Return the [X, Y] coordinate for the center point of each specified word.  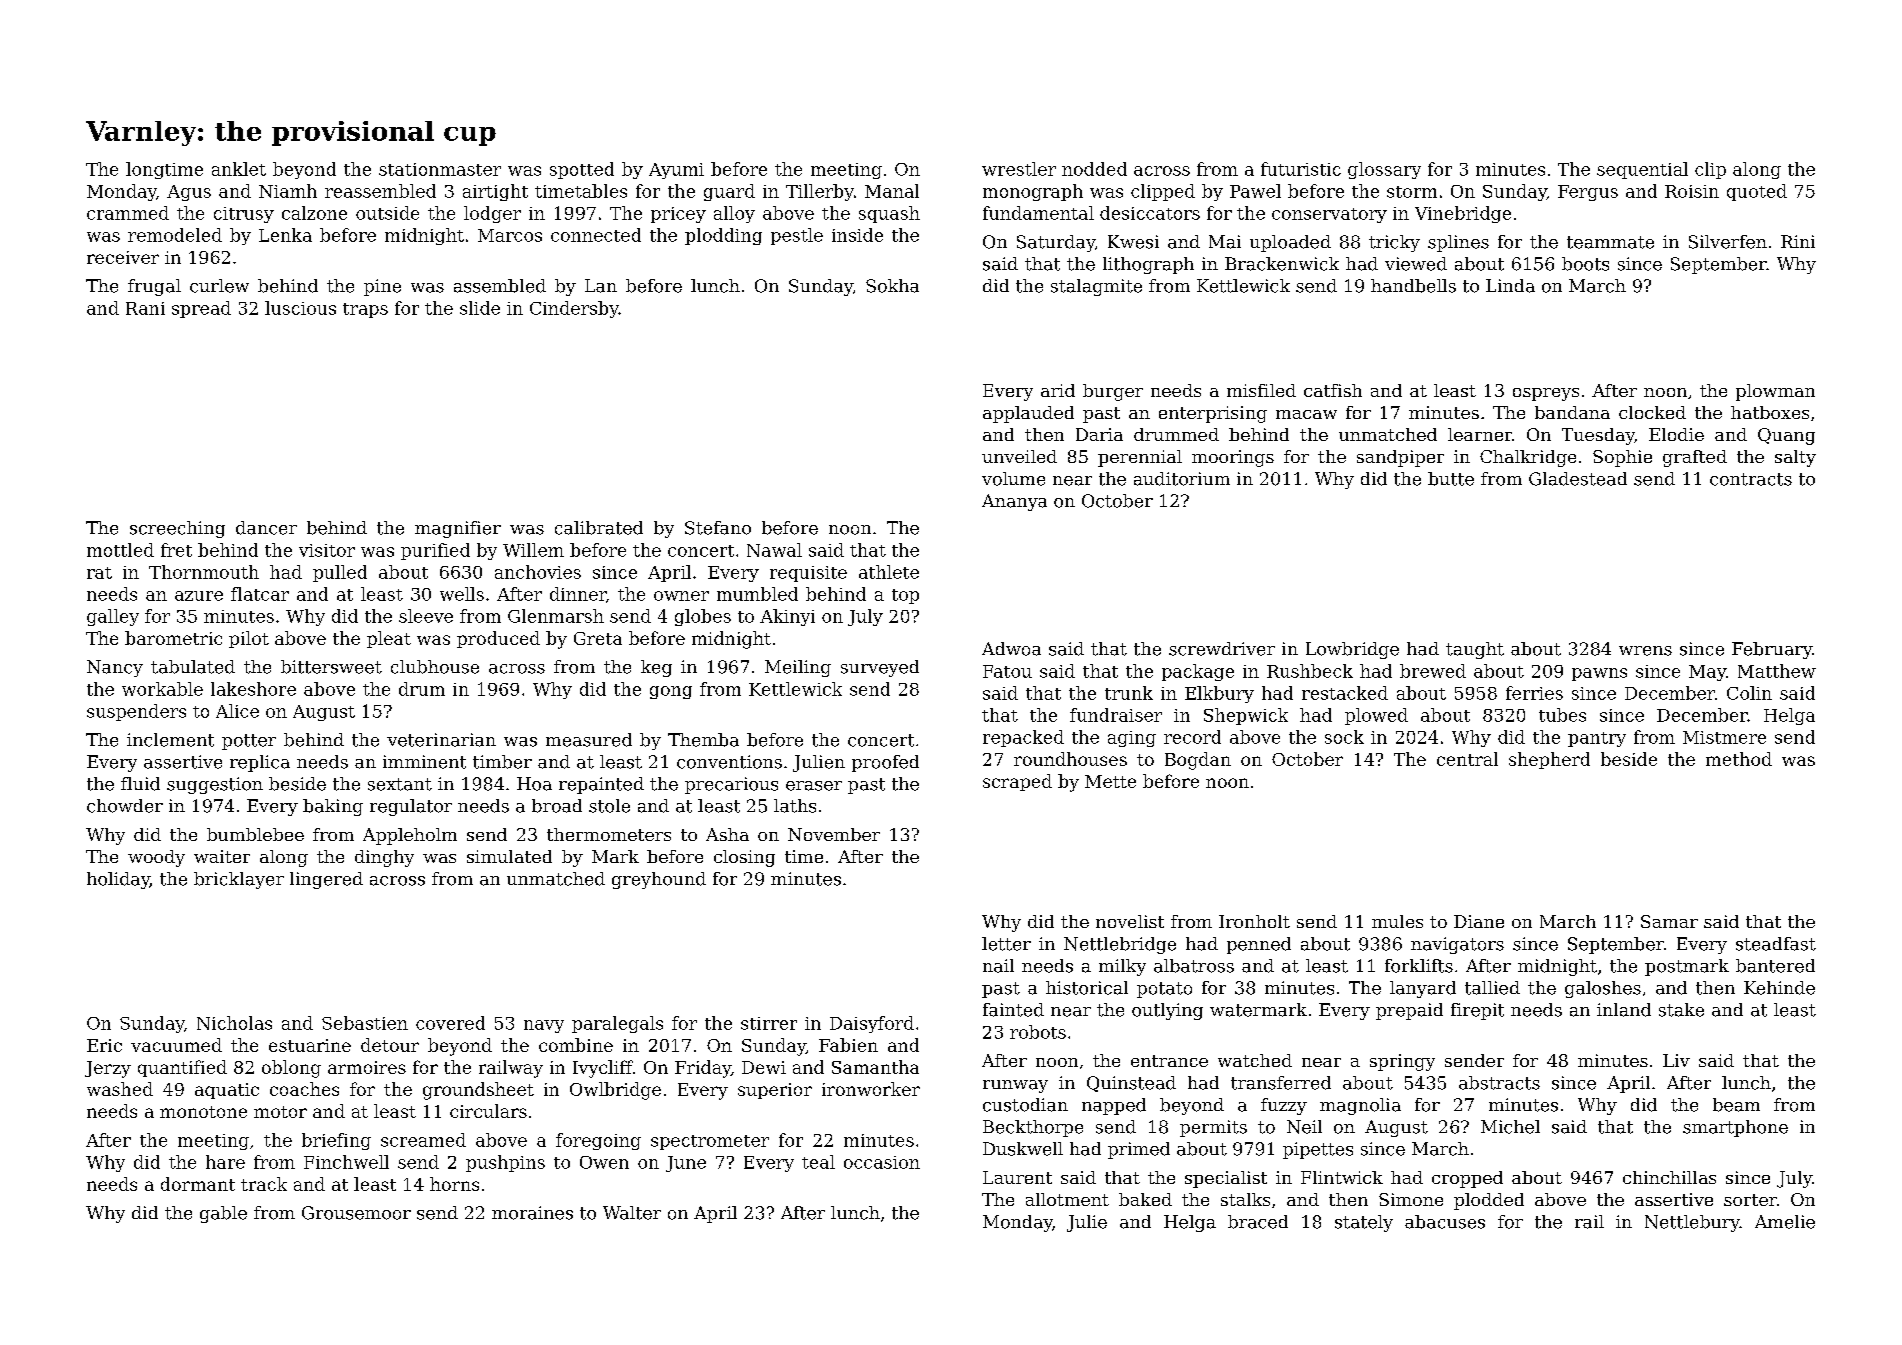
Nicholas [234, 1023]
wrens [1645, 651]
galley [113, 617]
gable [223, 1214]
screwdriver [1222, 649]
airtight [495, 192]
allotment [1067, 1199]
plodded [1489, 1201]
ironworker [871, 1089]
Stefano [718, 528]
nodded [1094, 169]
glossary [1384, 170]
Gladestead [1578, 479]
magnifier [458, 529]
